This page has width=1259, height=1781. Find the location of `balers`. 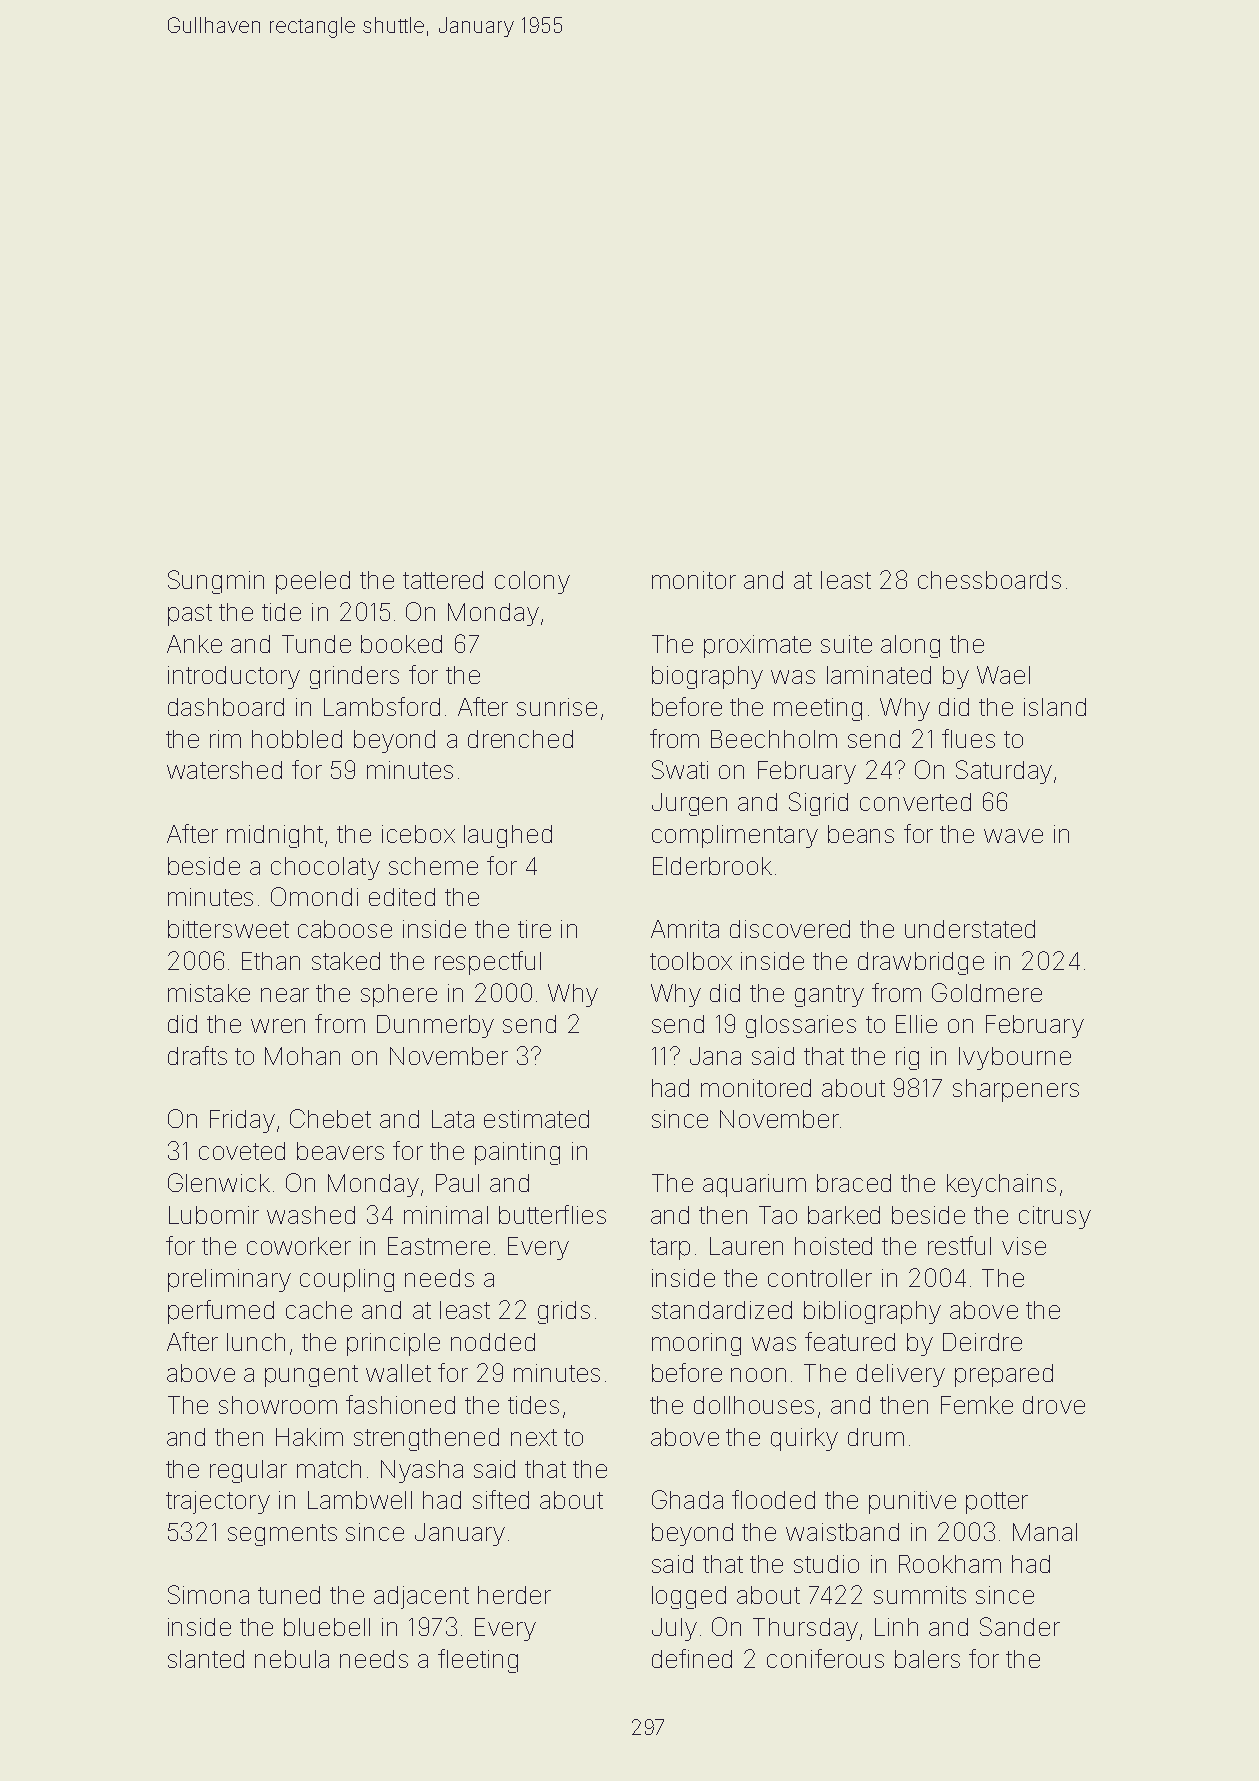

balers is located at coordinates (927, 1659).
